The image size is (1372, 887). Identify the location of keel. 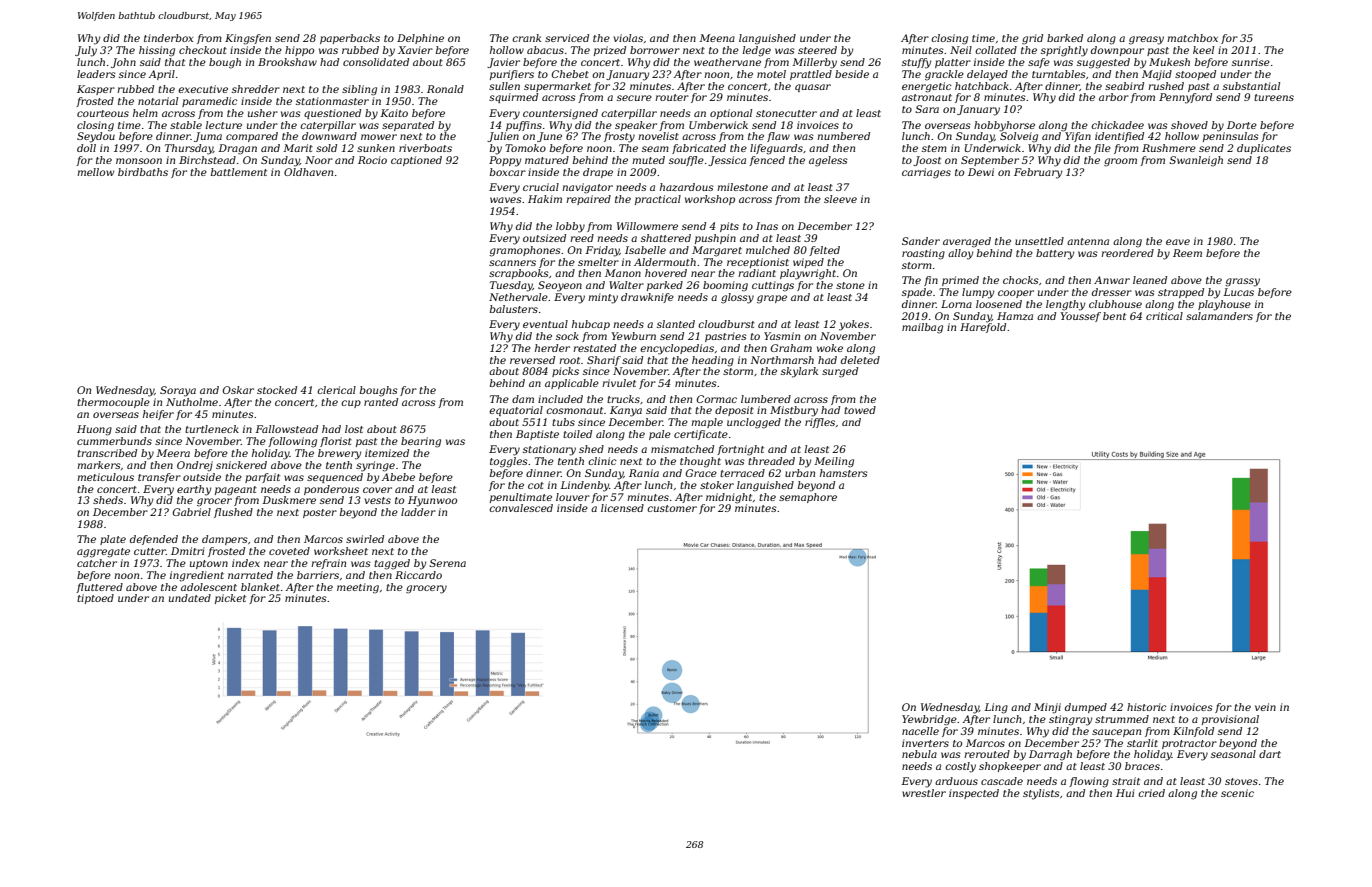
(1203, 50).
